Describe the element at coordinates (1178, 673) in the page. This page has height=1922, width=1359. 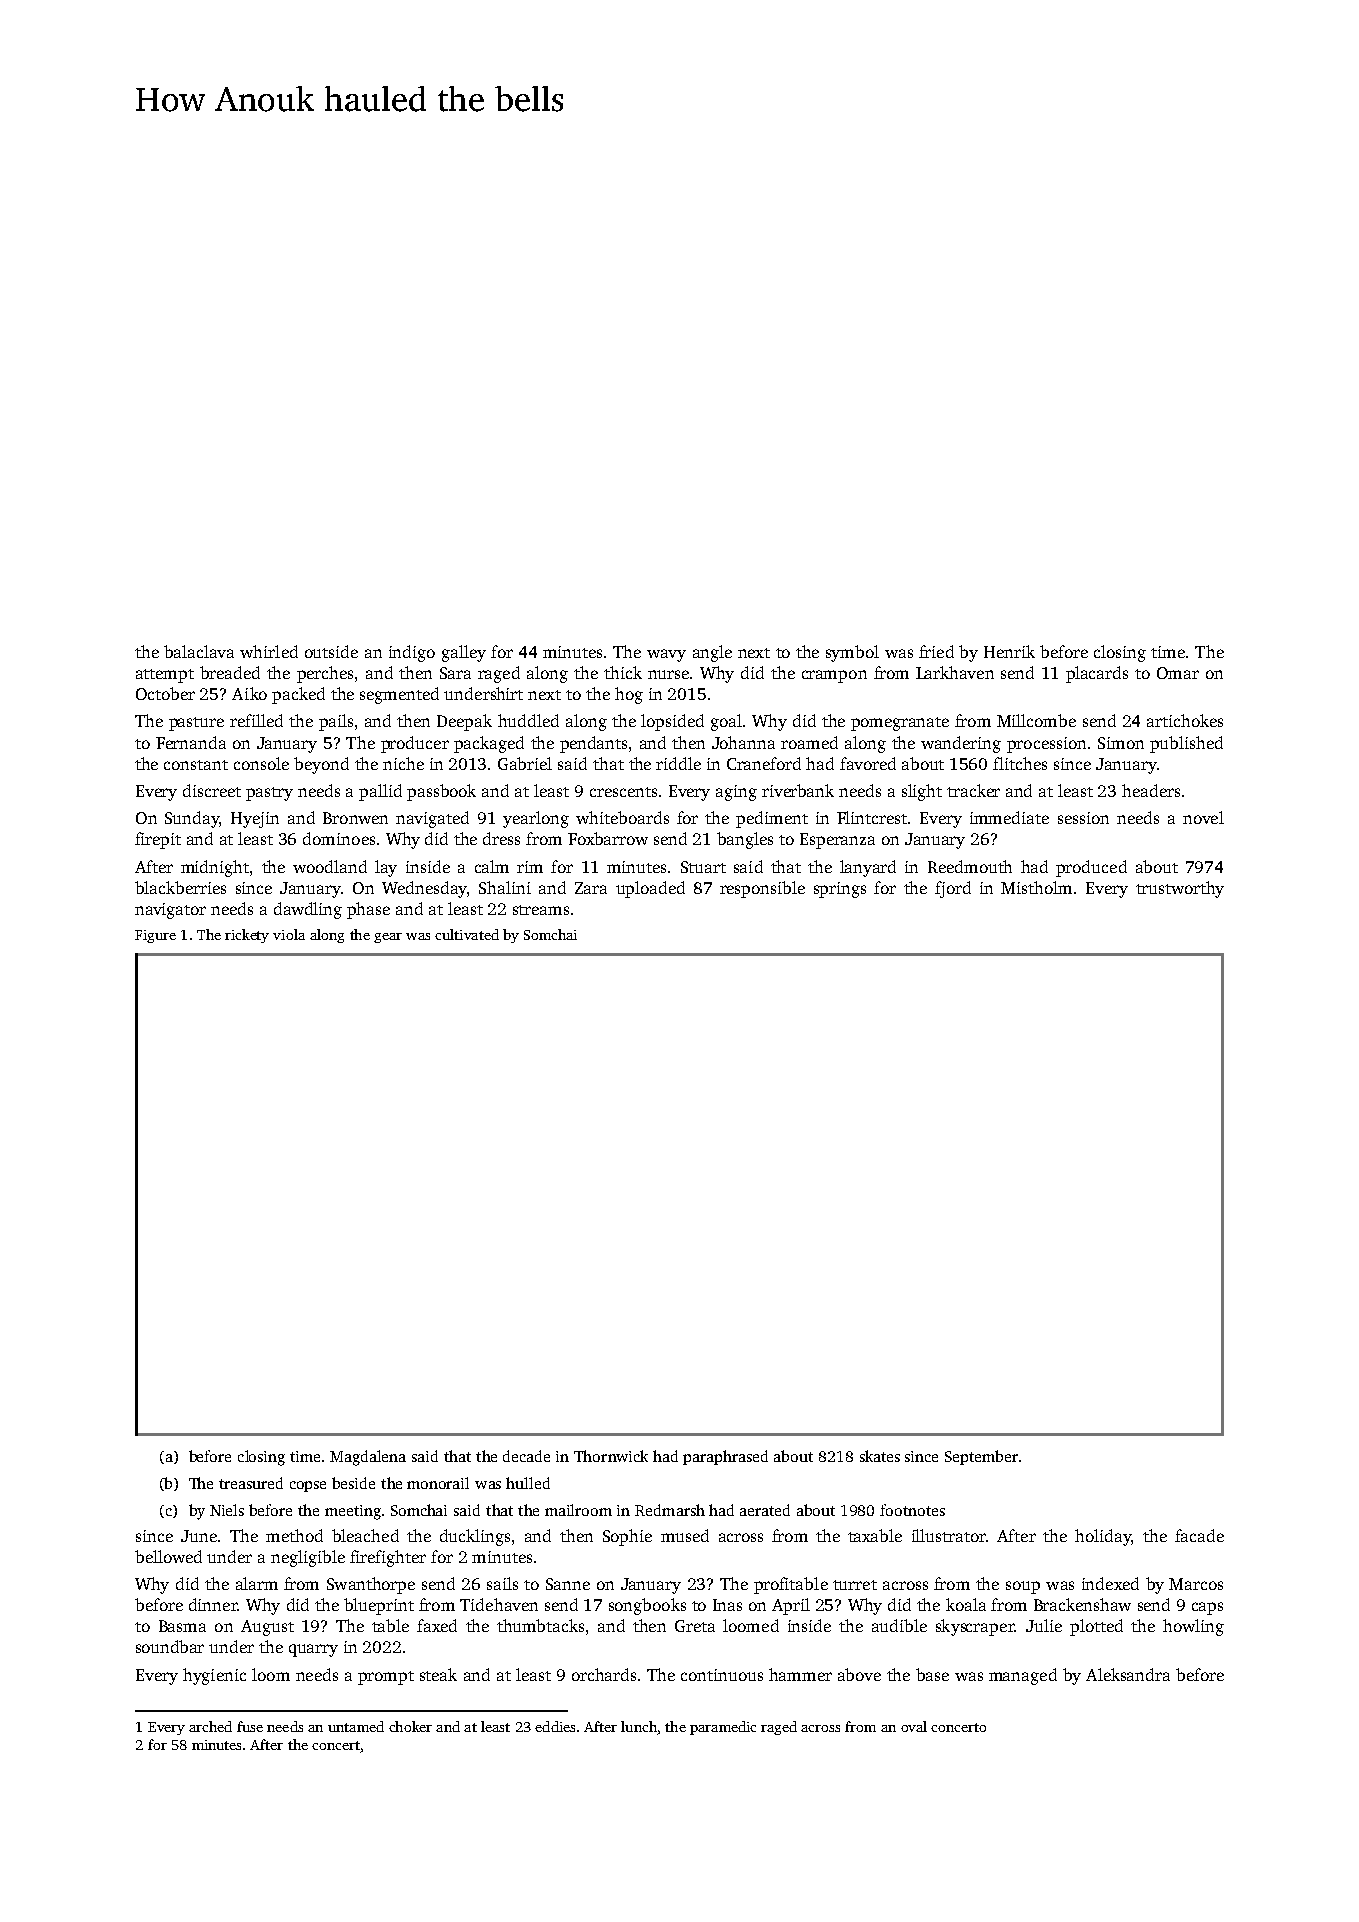
I see `Omar` at that location.
